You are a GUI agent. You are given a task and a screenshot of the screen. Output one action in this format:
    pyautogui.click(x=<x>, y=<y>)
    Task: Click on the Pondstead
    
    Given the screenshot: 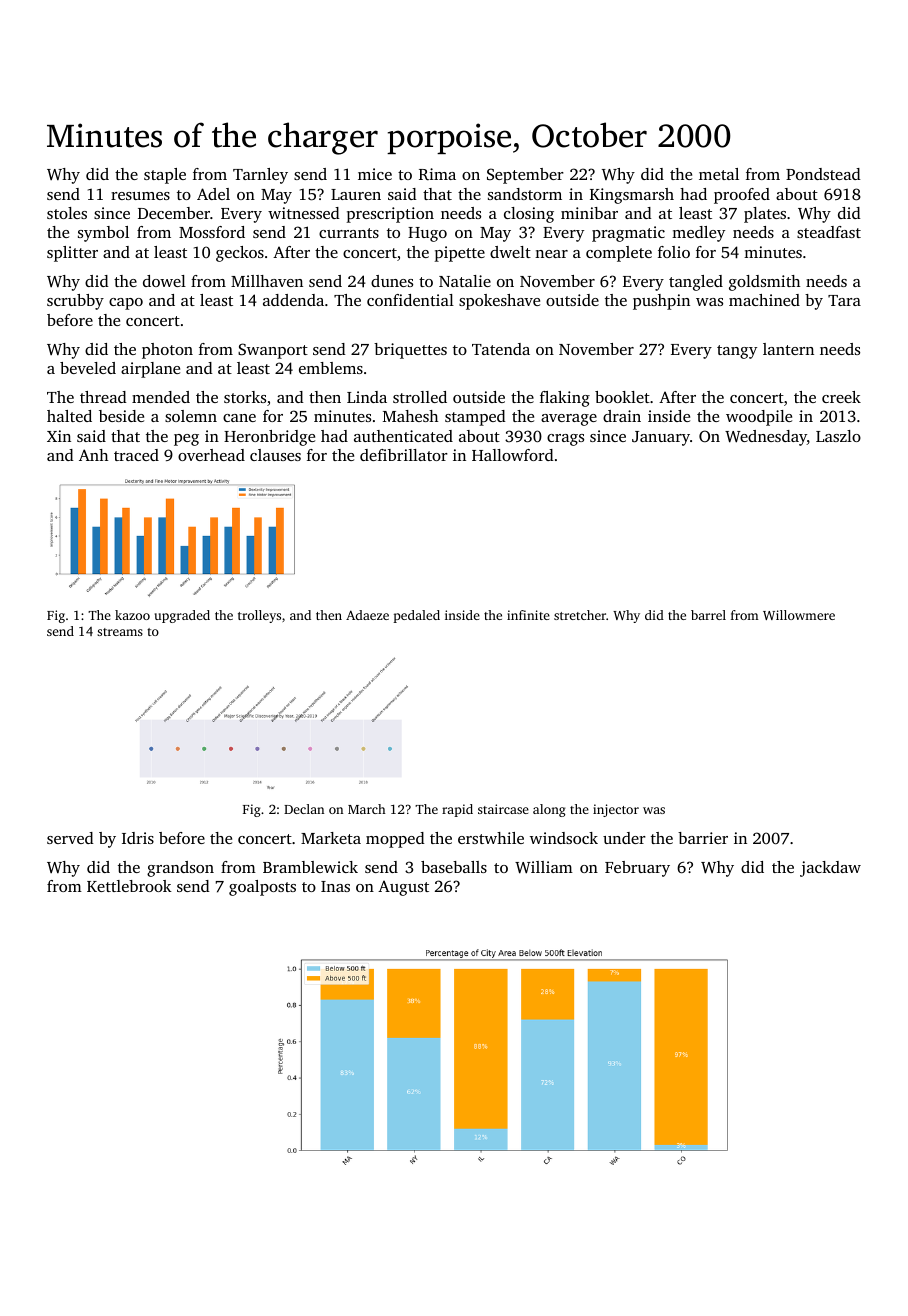 What is the action you would take?
    pyautogui.click(x=823, y=174)
